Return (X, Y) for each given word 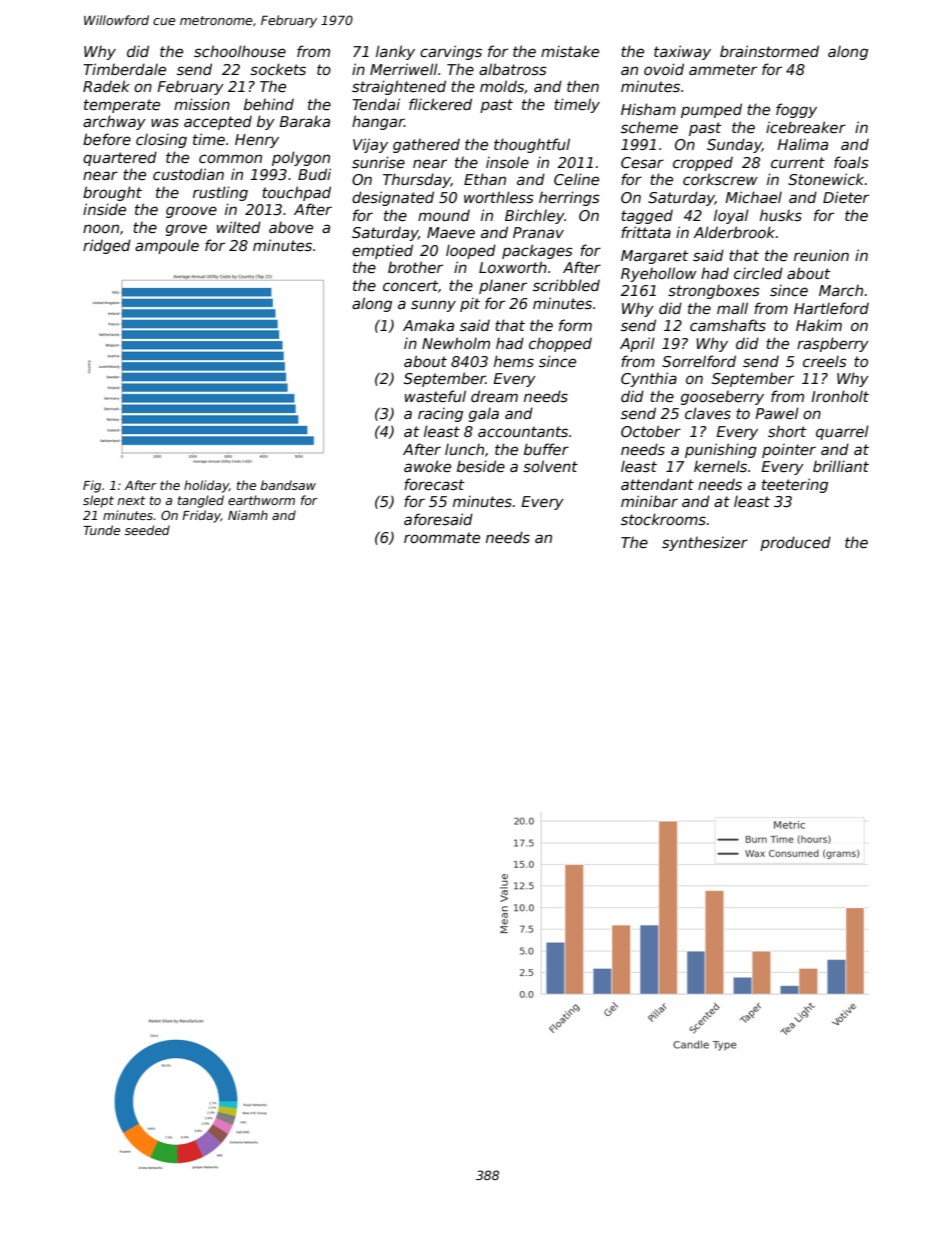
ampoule (167, 246)
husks (781, 215)
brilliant (841, 466)
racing (440, 415)
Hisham (648, 109)
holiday (206, 486)
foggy (796, 110)
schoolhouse (240, 51)
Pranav (538, 232)
